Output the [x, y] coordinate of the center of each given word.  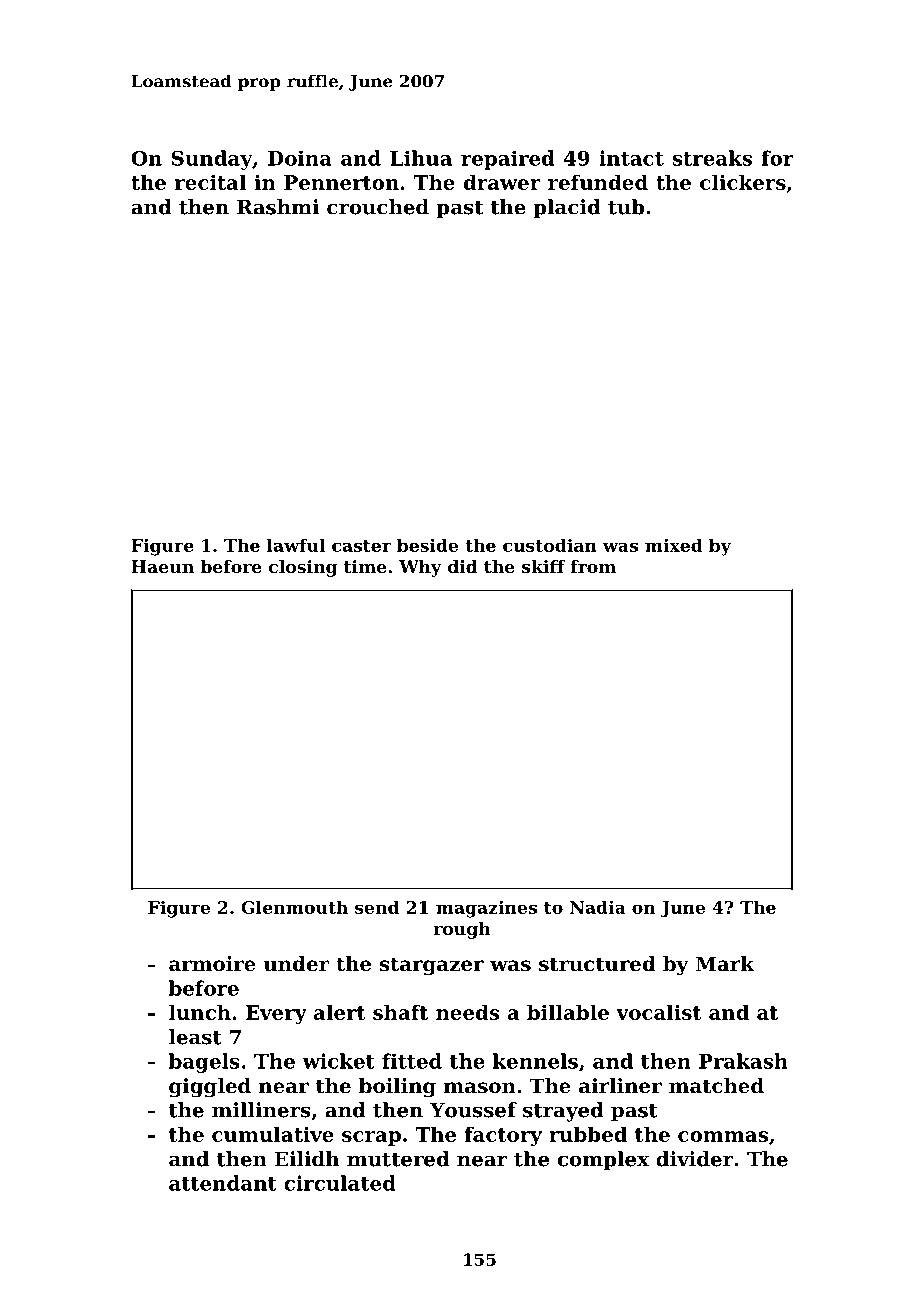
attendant [223, 1183]
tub [626, 207]
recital [210, 182]
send [377, 907]
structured [597, 964]
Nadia [598, 907]
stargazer [432, 966]
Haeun [162, 566]
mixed [674, 545]
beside [427, 545]
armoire [212, 964]
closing [303, 568]
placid [567, 209]
